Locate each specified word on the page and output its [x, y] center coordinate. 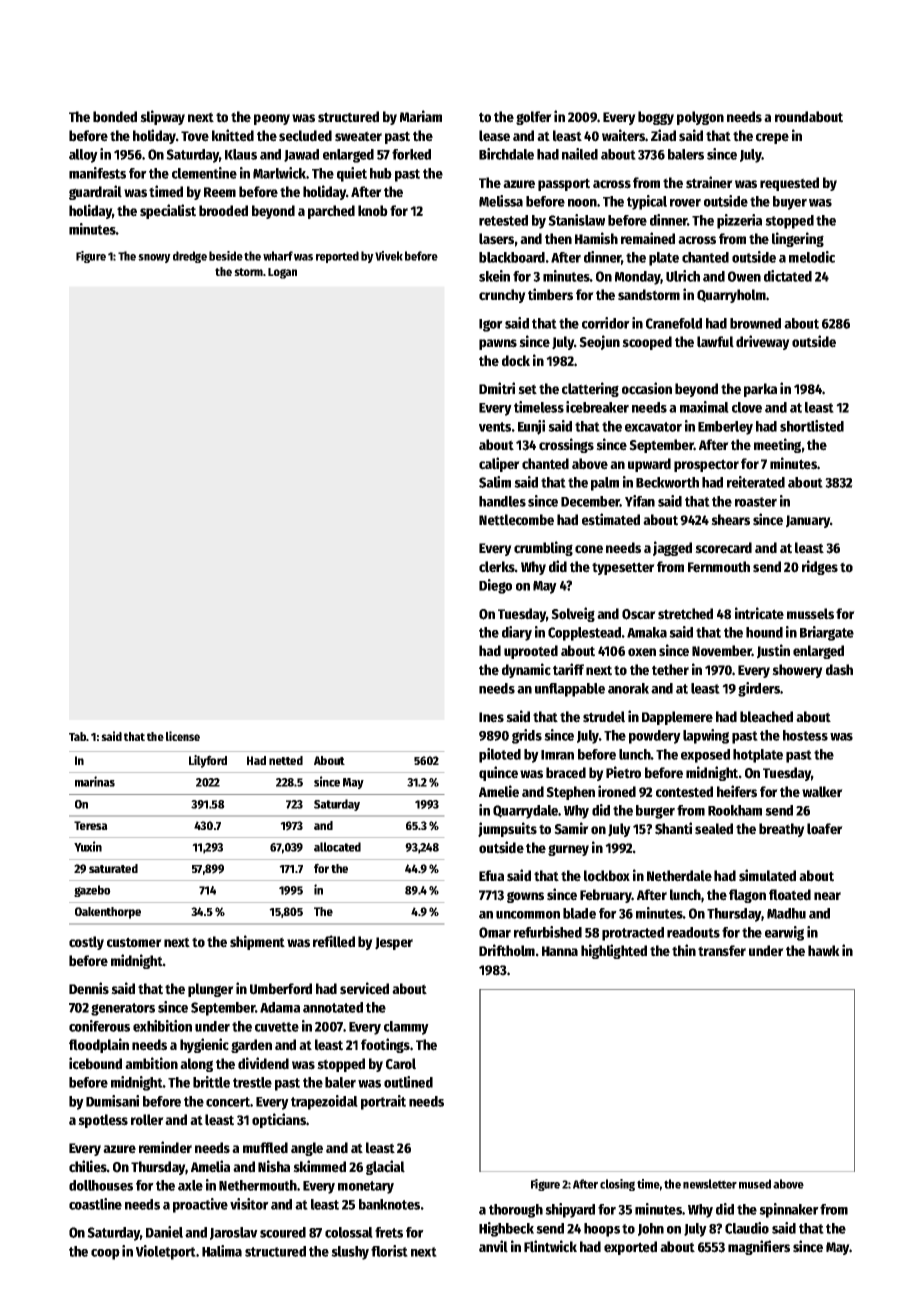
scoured [283, 1232]
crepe [772, 138]
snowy [154, 258]
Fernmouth [719, 567]
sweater [358, 136]
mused [755, 1184]
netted [286, 760]
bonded [115, 117]
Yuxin [88, 846]
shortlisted [812, 426]
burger [655, 812]
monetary [366, 1187]
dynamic [526, 670]
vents [495, 427]
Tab [77, 736]
